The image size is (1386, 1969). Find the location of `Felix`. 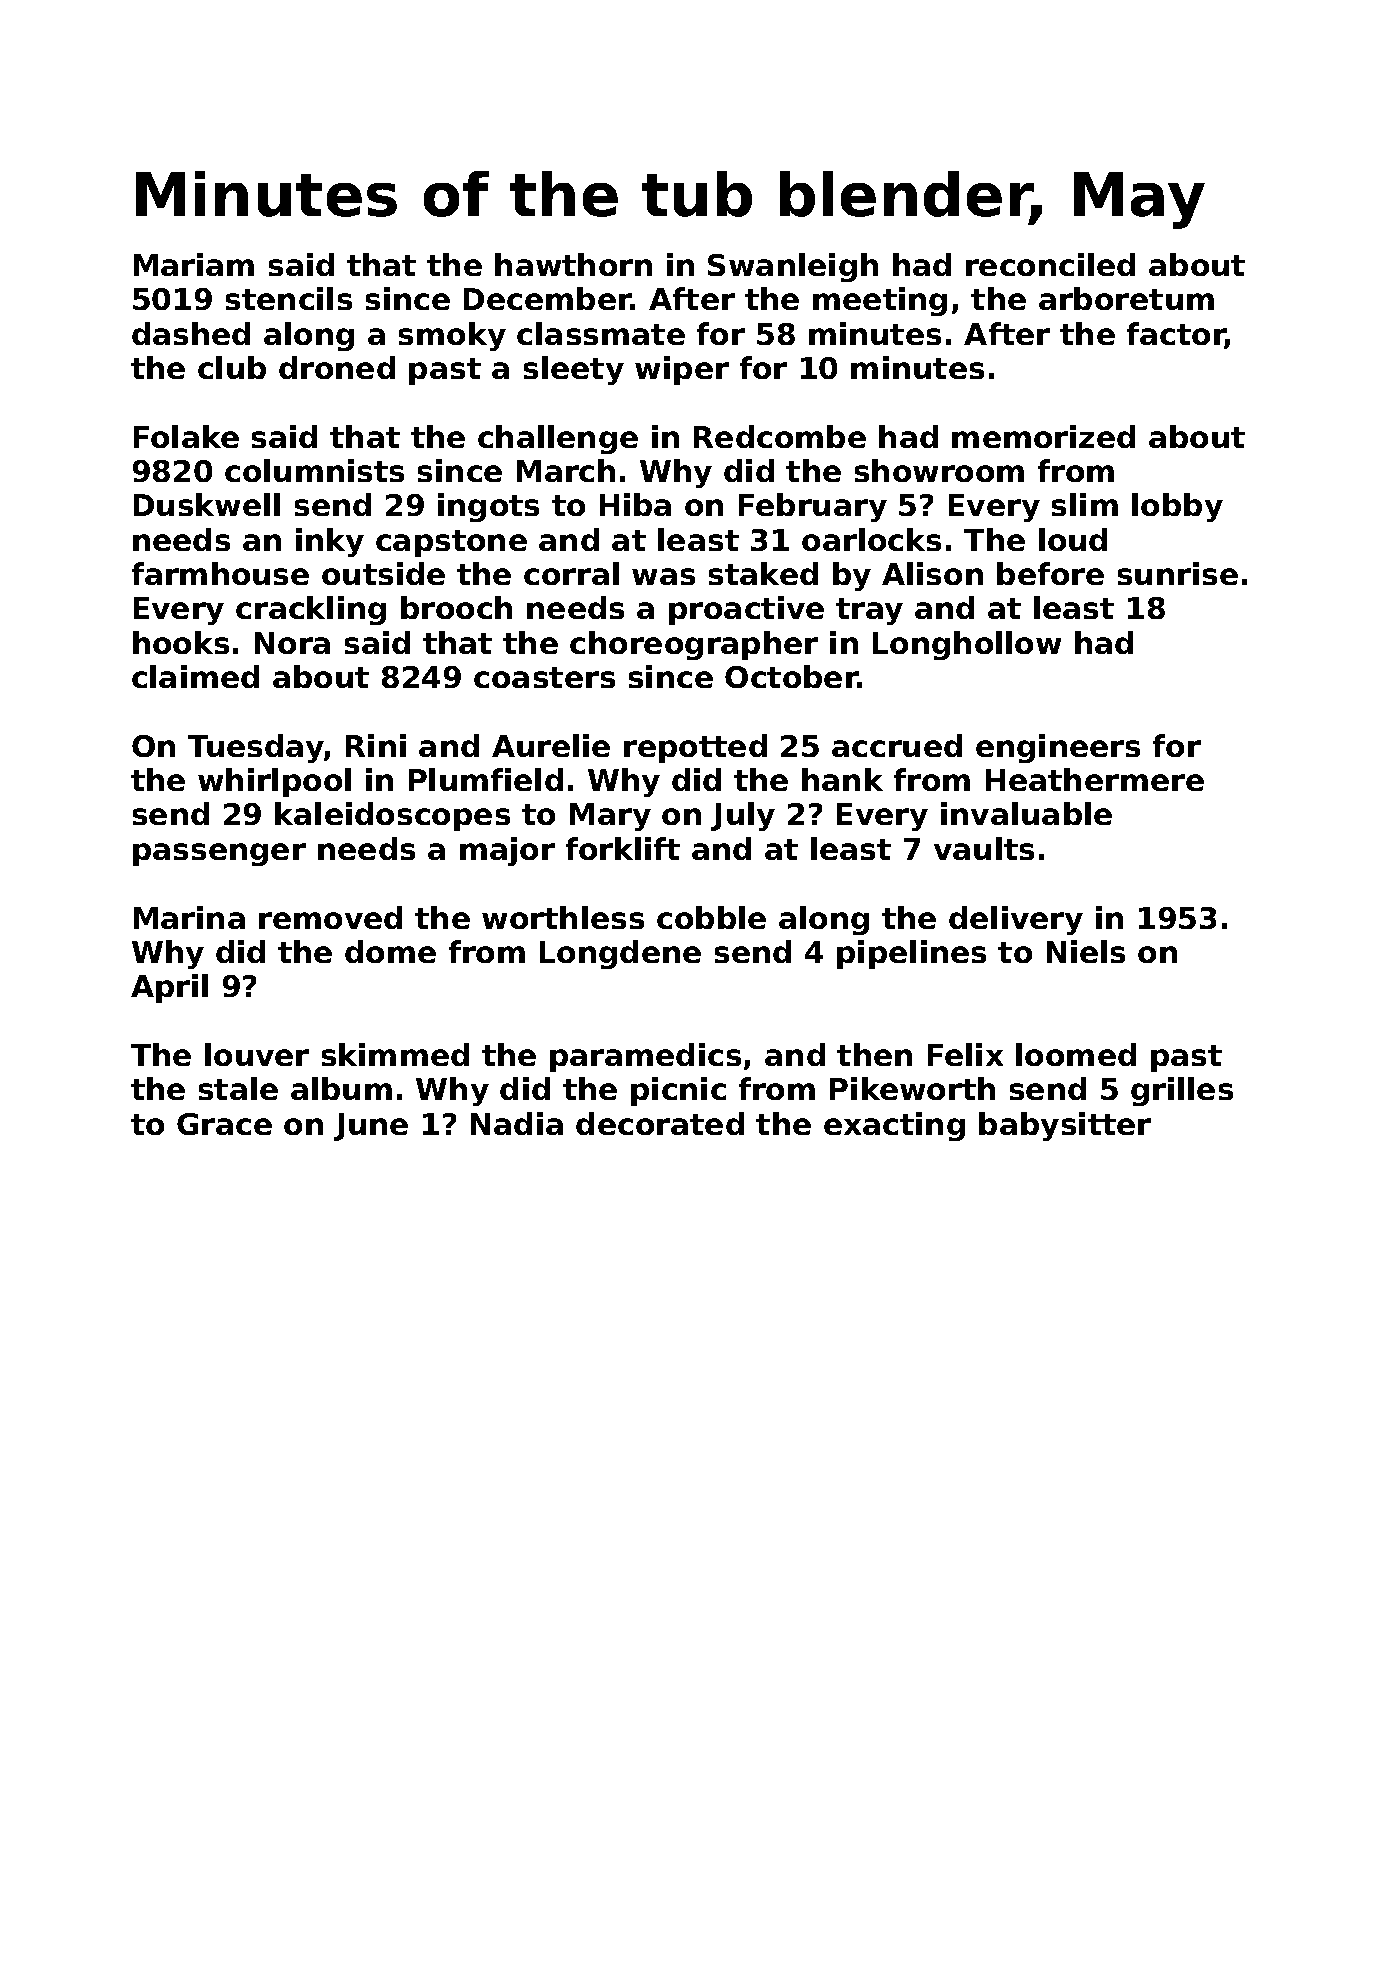

Felix is located at coordinates (965, 1054).
